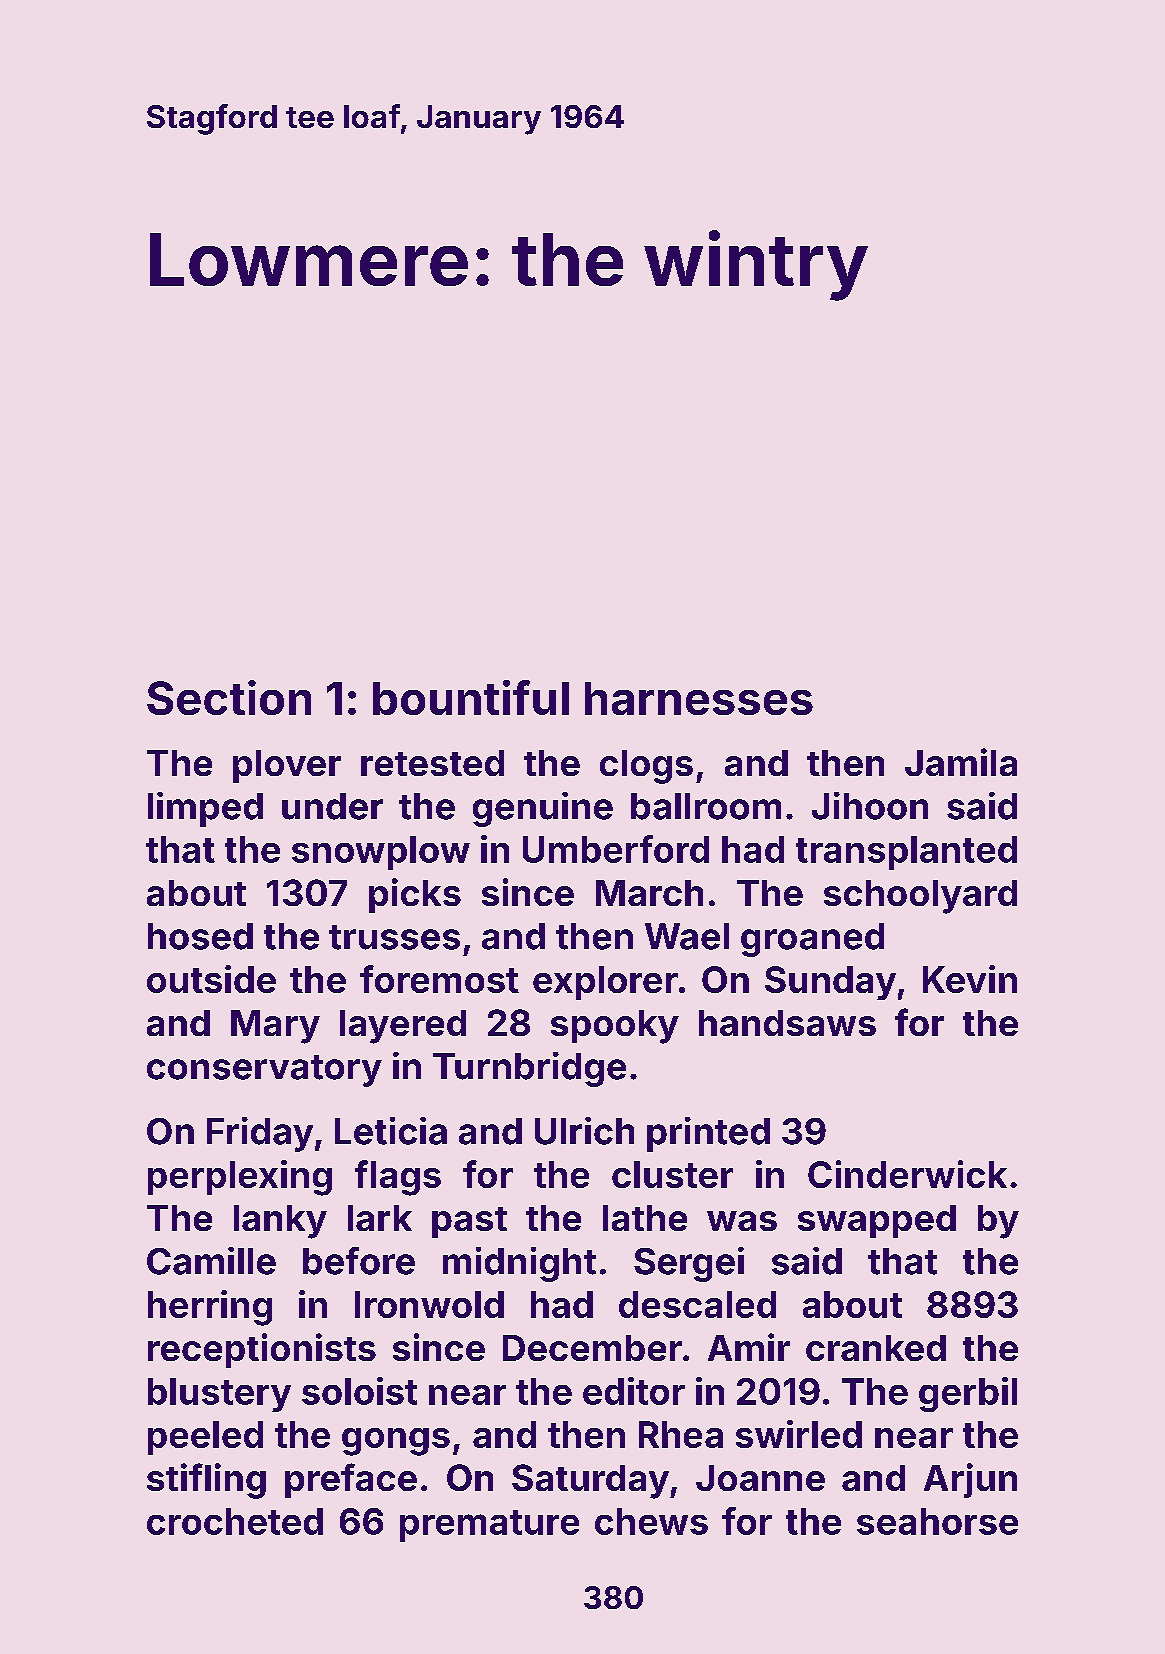 Image resolution: width=1165 pixels, height=1654 pixels. I want to click on Kevin, so click(970, 979).
